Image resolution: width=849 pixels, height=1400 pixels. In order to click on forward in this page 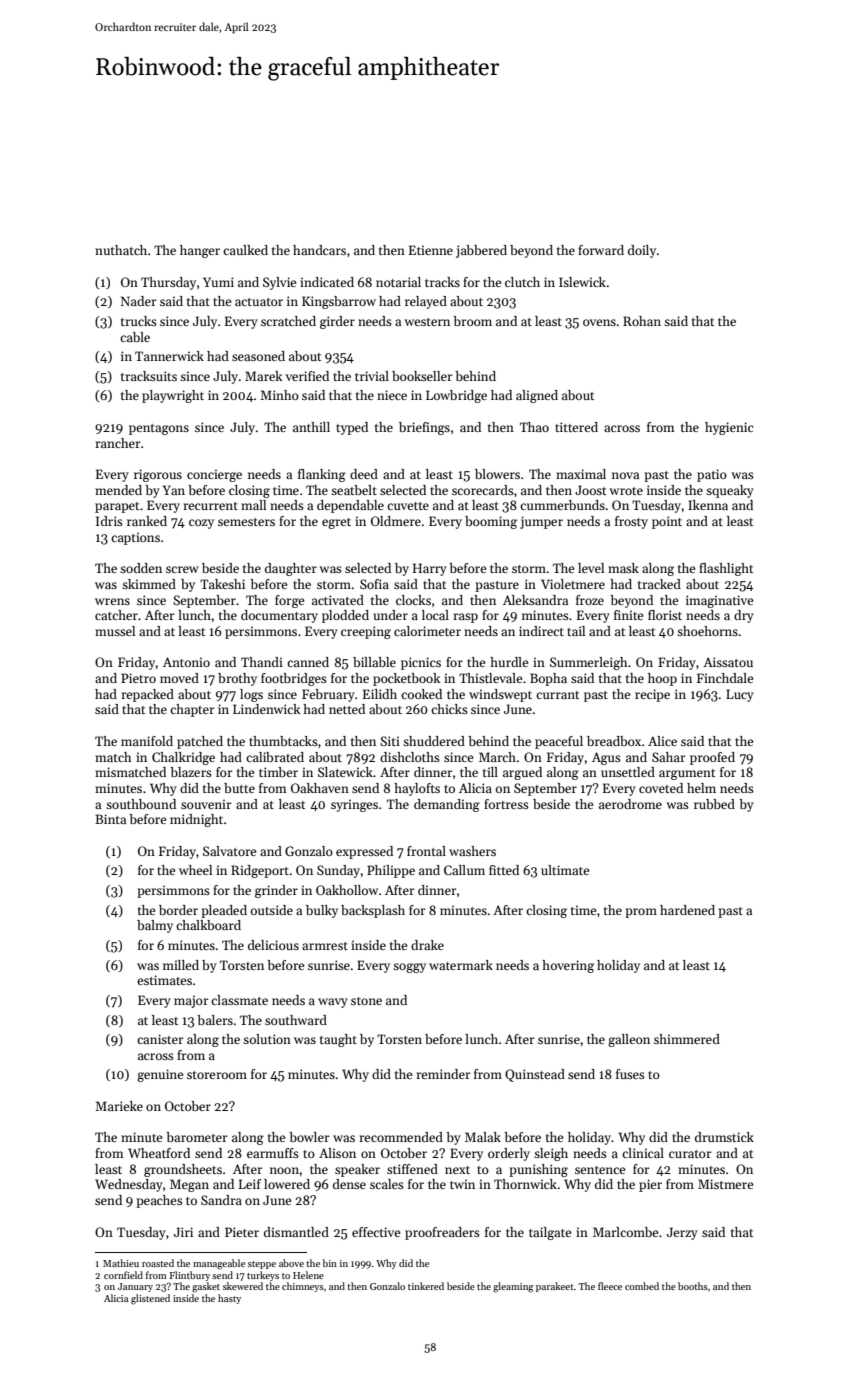, I will do `click(601, 250)`.
